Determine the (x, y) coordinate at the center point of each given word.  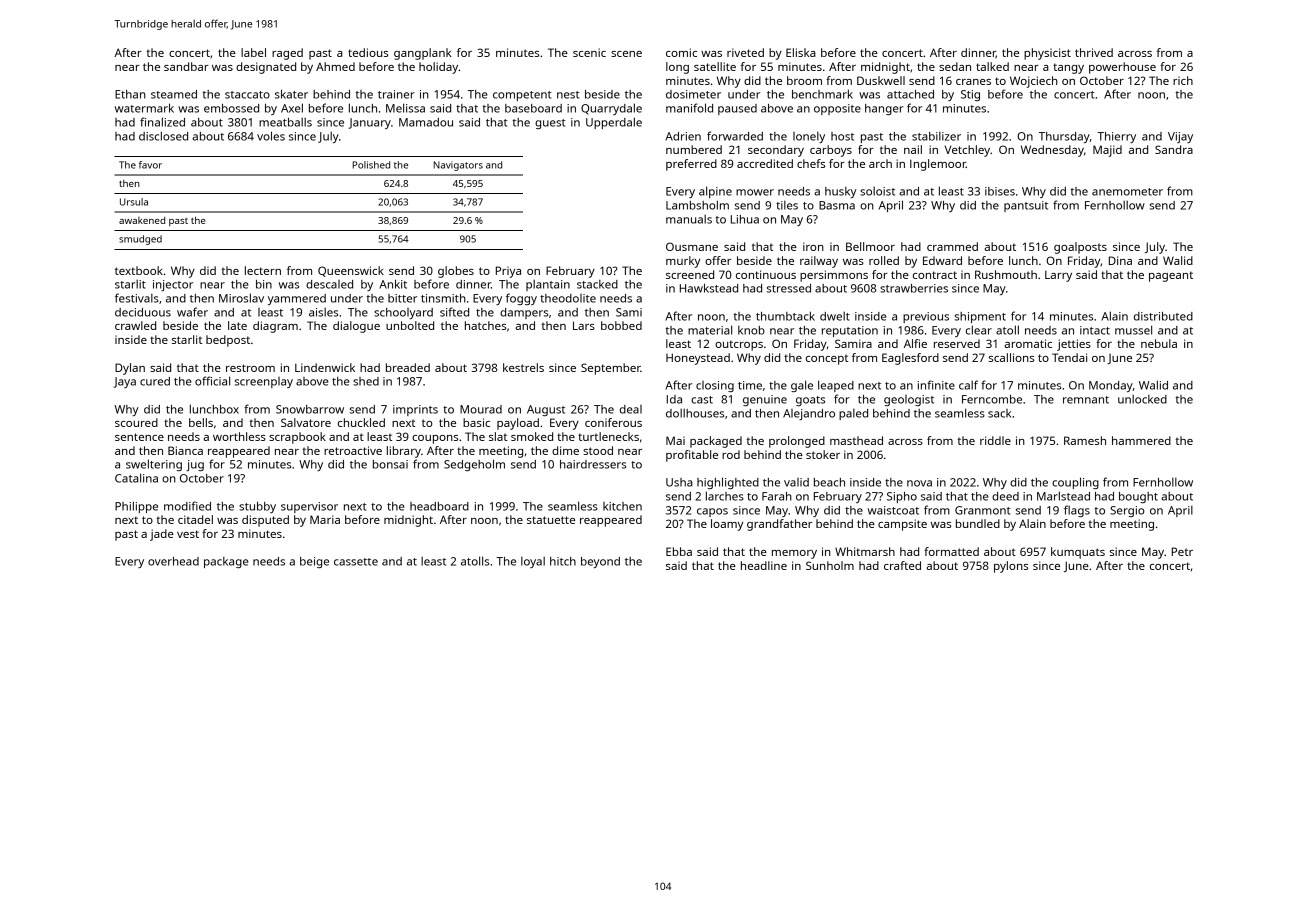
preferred (691, 165)
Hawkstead (709, 288)
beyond (600, 562)
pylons (1011, 567)
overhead (173, 561)
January (369, 123)
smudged (140, 240)
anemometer (1127, 192)
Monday (1111, 386)
